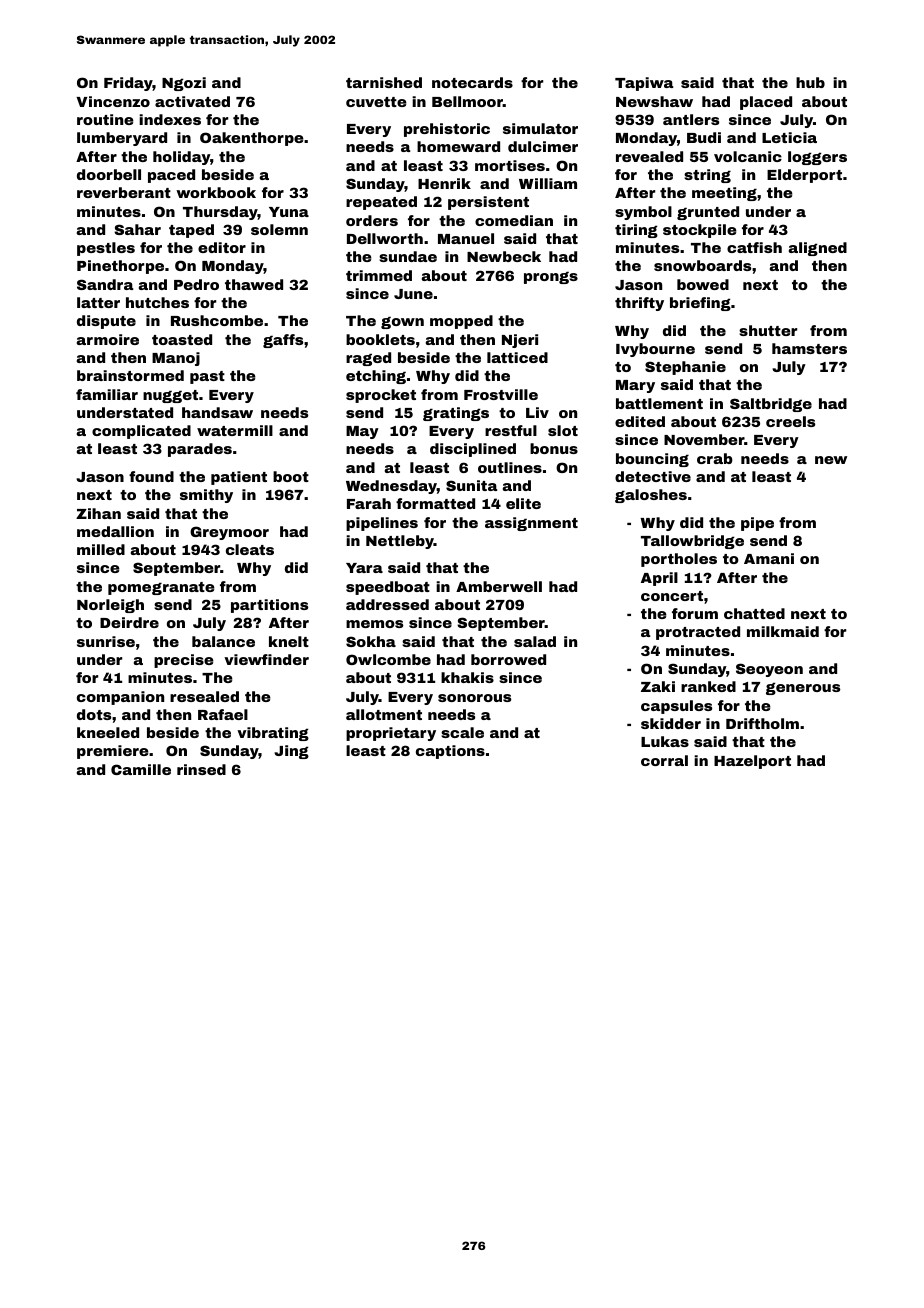 The height and width of the document is (1308, 924). Describe the element at coordinates (239, 478) in the document. I see `patient` at that location.
